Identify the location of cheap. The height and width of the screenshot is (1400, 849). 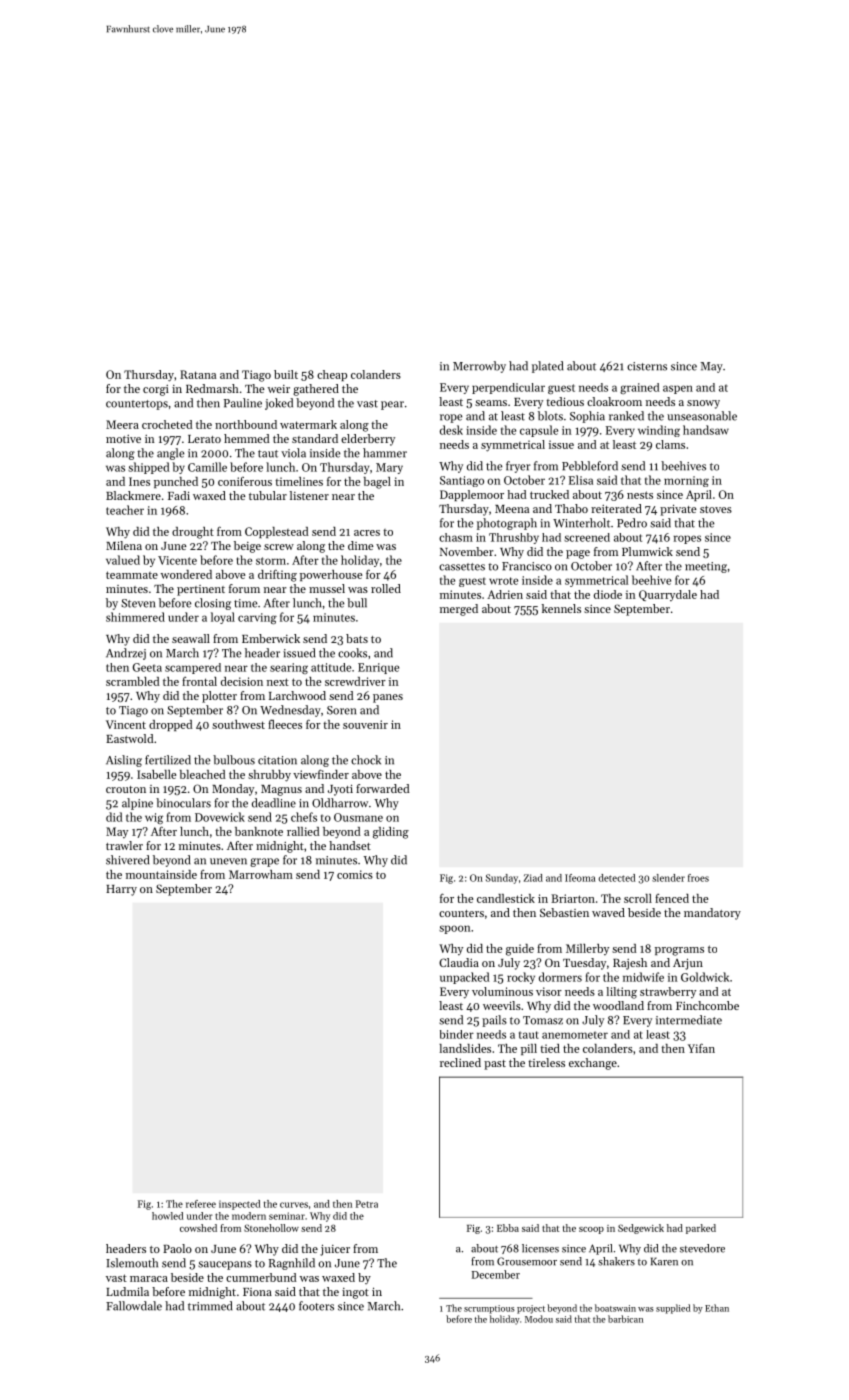
(332, 375).
